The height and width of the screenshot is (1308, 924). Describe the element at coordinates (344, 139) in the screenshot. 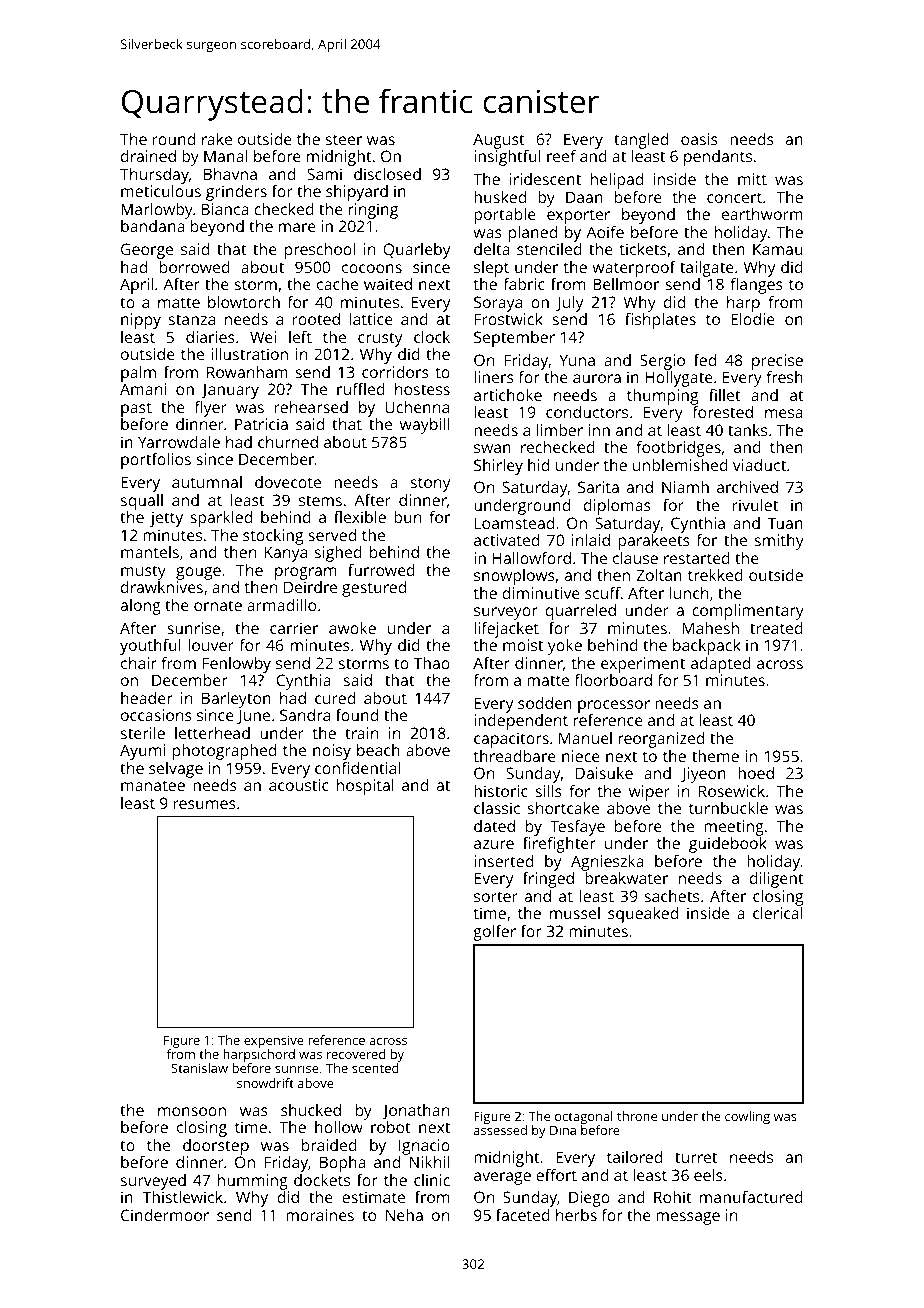

I see `steer` at that location.
